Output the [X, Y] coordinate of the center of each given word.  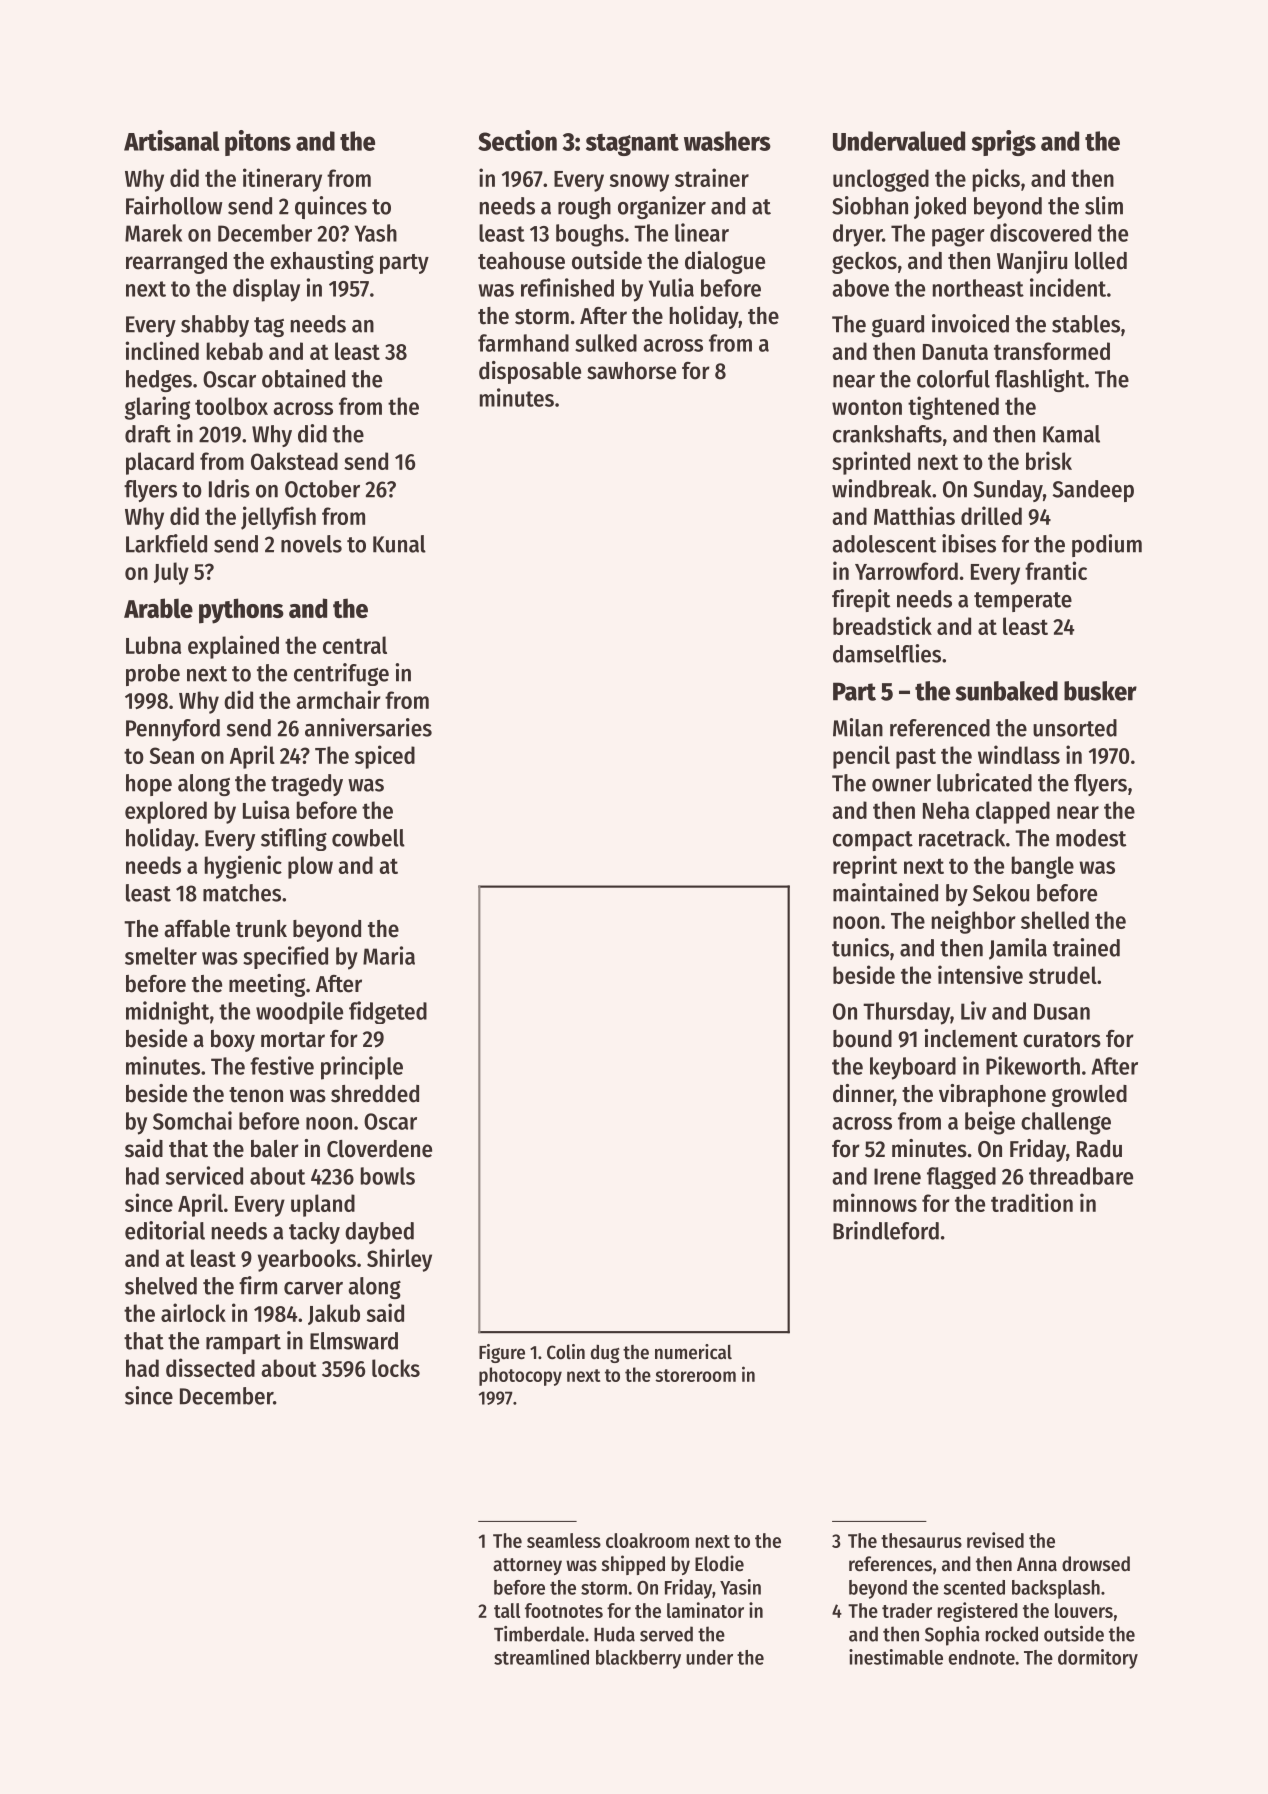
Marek [153, 233]
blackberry [638, 1659]
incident [1068, 287]
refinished [567, 287]
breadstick [882, 625]
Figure [502, 1353]
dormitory [1098, 1659]
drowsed [1096, 1564]
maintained [885, 892]
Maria [389, 955]
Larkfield [166, 543]
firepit [861, 600]
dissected [210, 1367]
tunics [860, 947]
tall [507, 1610]
